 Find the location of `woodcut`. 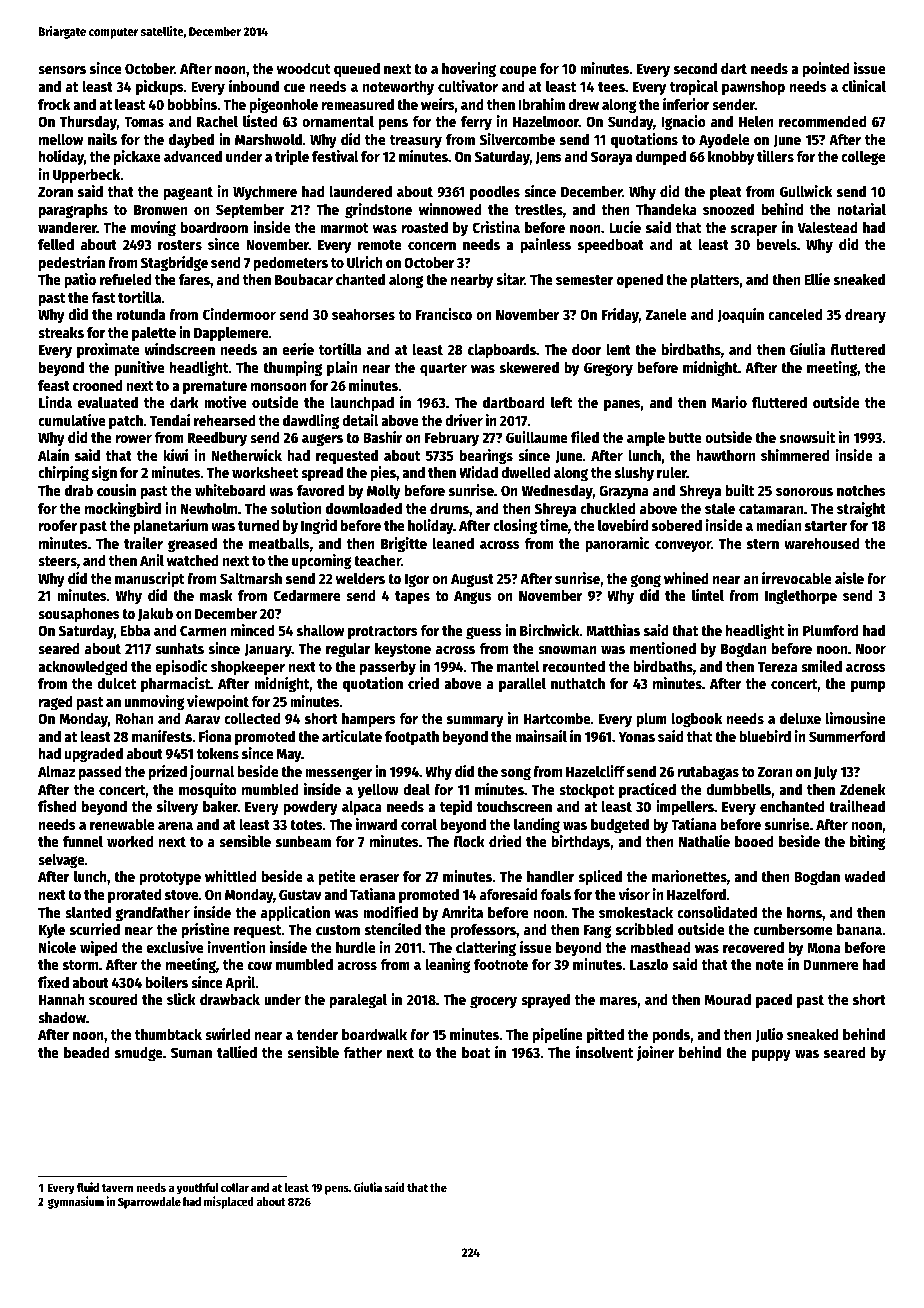

woodcut is located at coordinates (304, 68).
